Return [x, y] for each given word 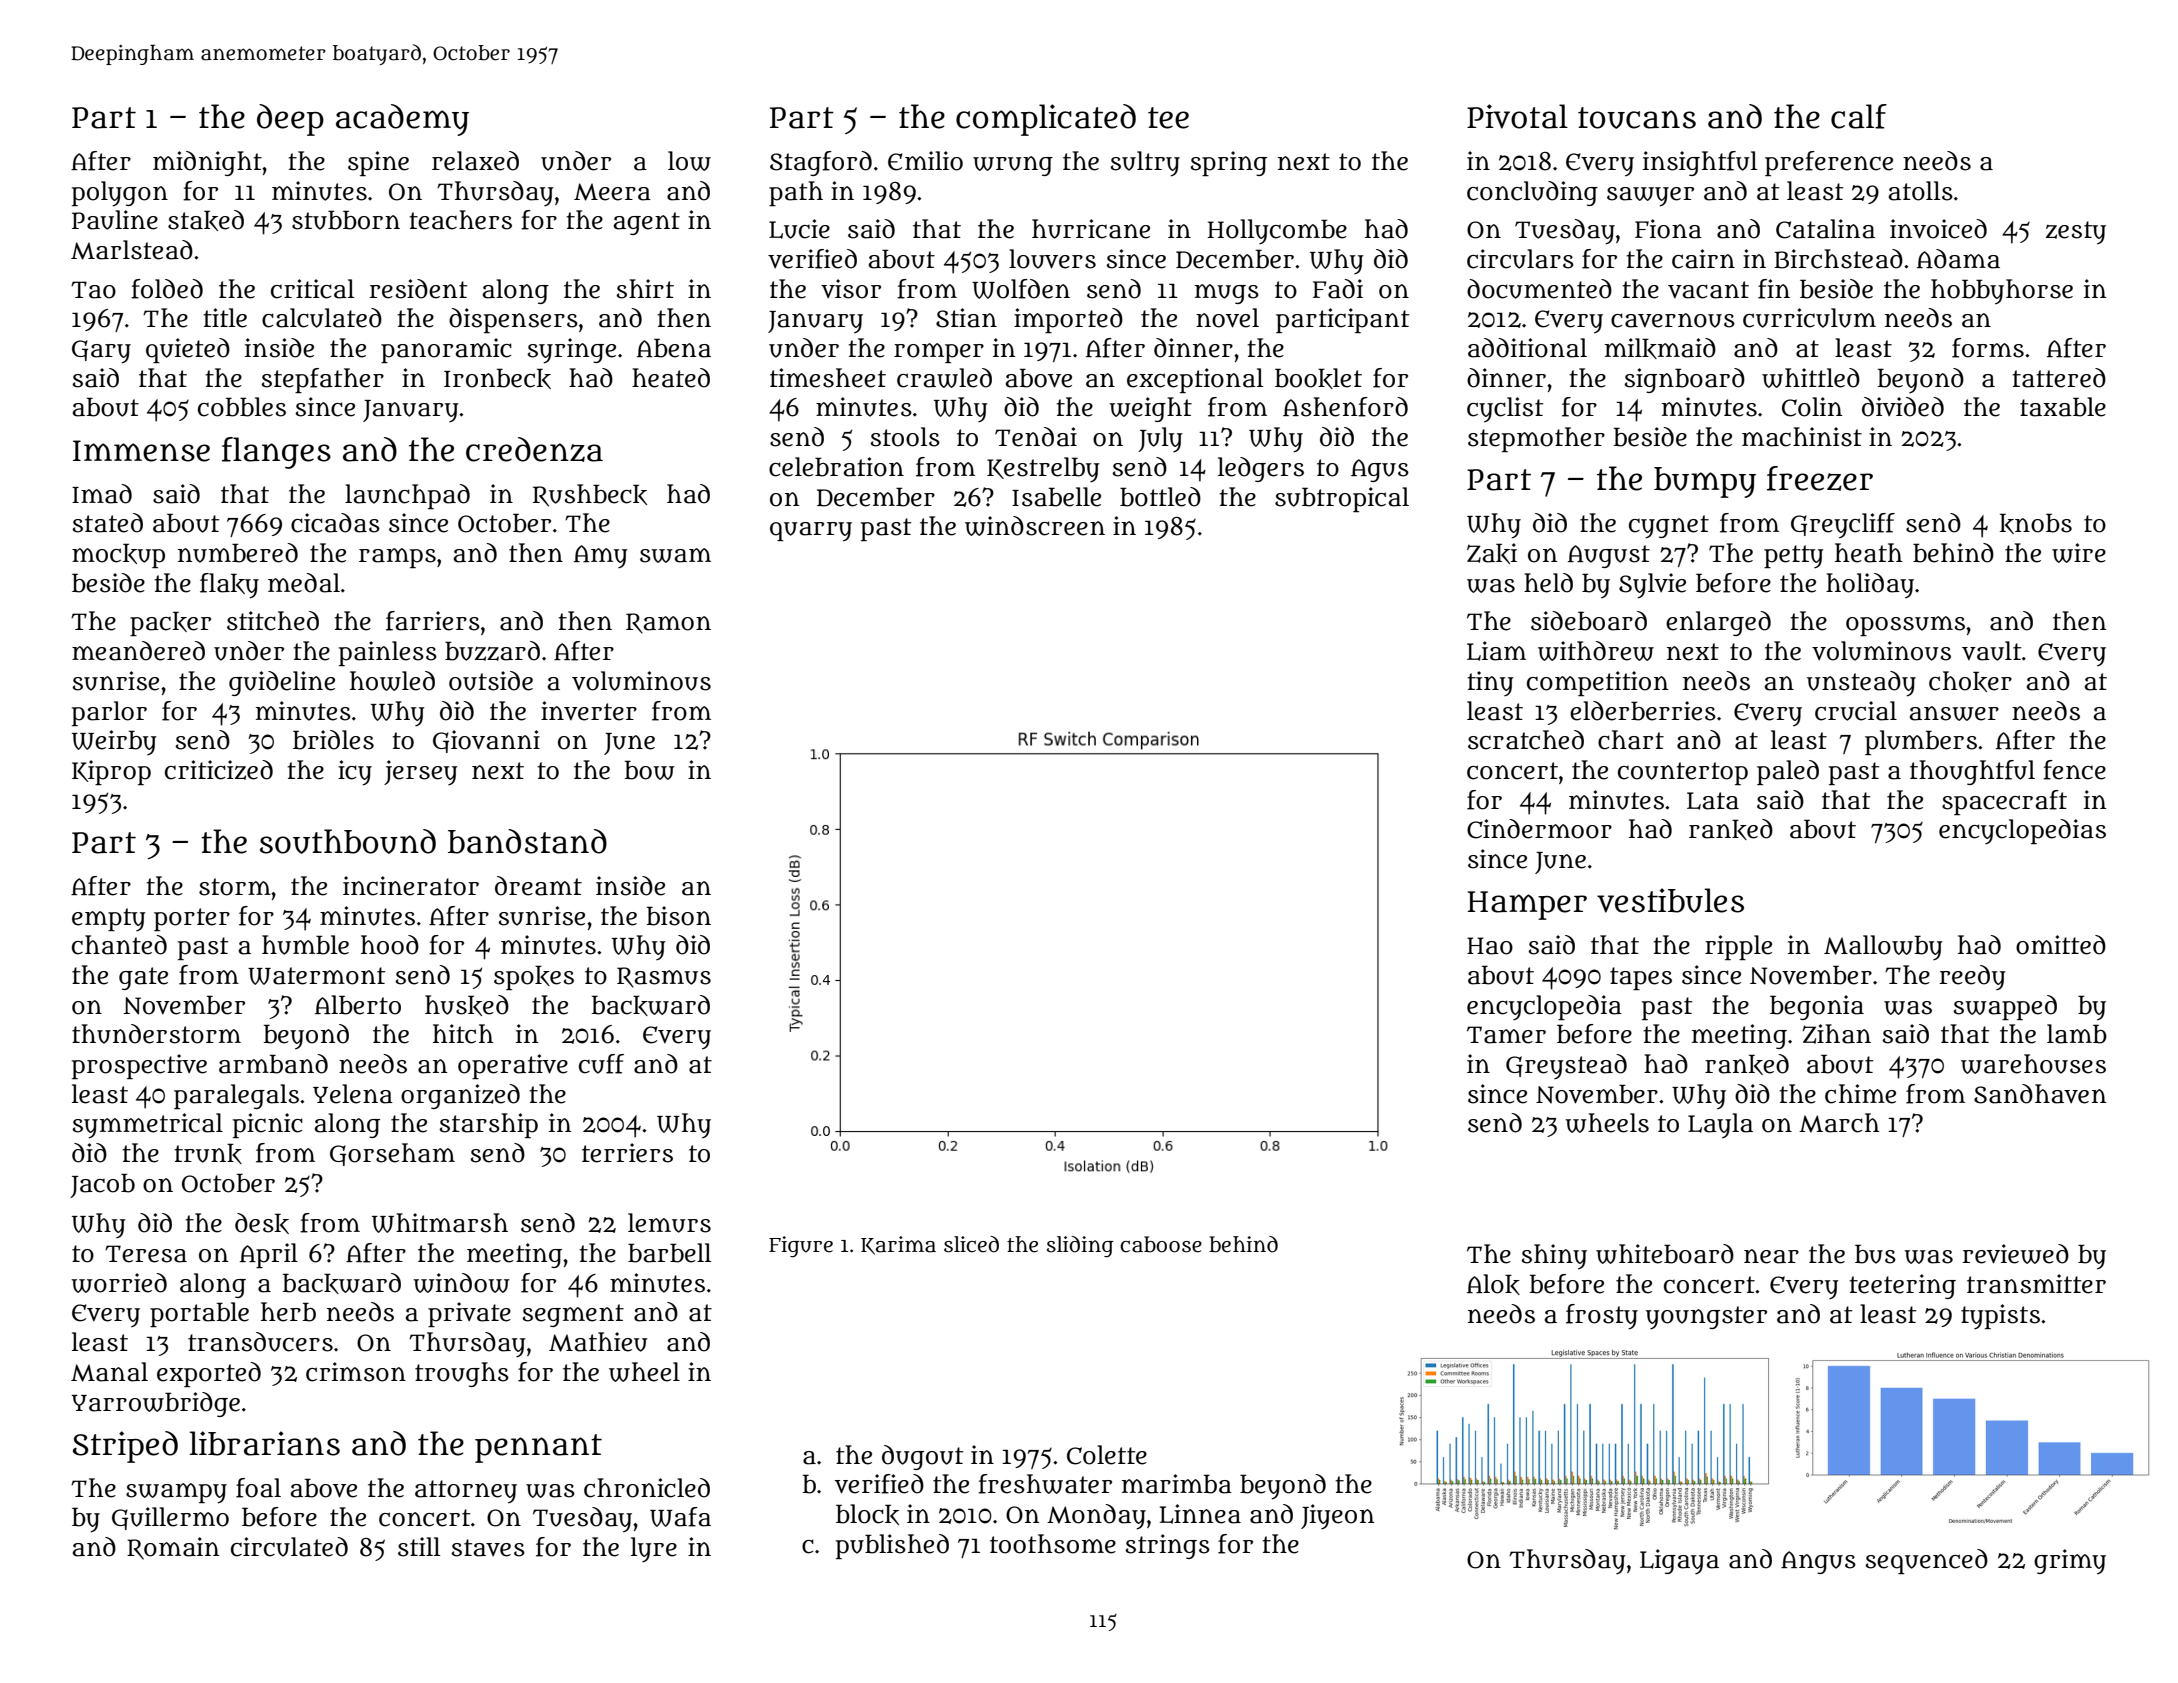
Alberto [358, 1005]
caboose [1161, 1244]
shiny [1554, 1257]
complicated [1046, 120]
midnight [207, 163]
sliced [971, 1244]
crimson [356, 1372]
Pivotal [1517, 116]
